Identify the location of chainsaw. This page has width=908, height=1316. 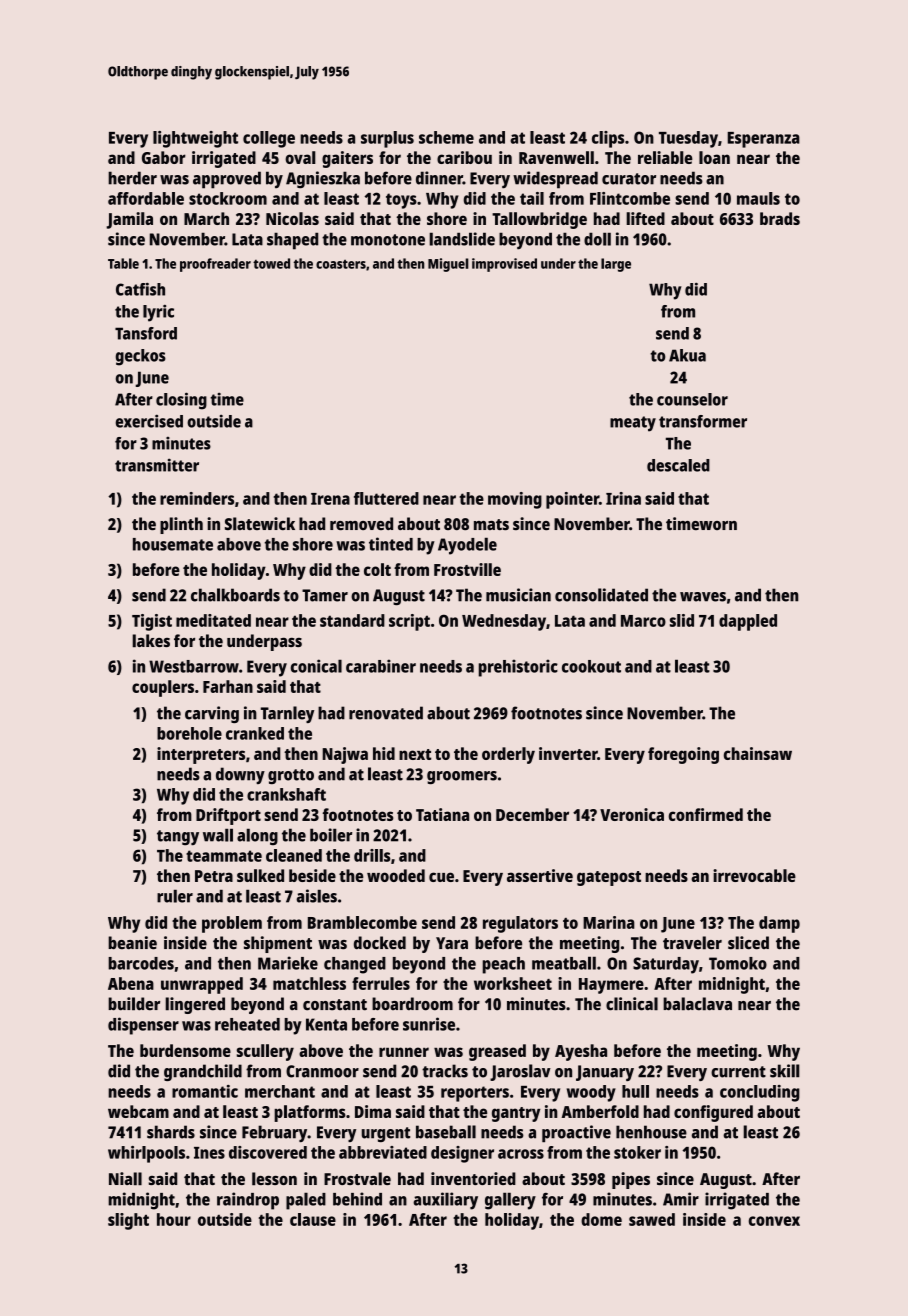
(758, 753).
